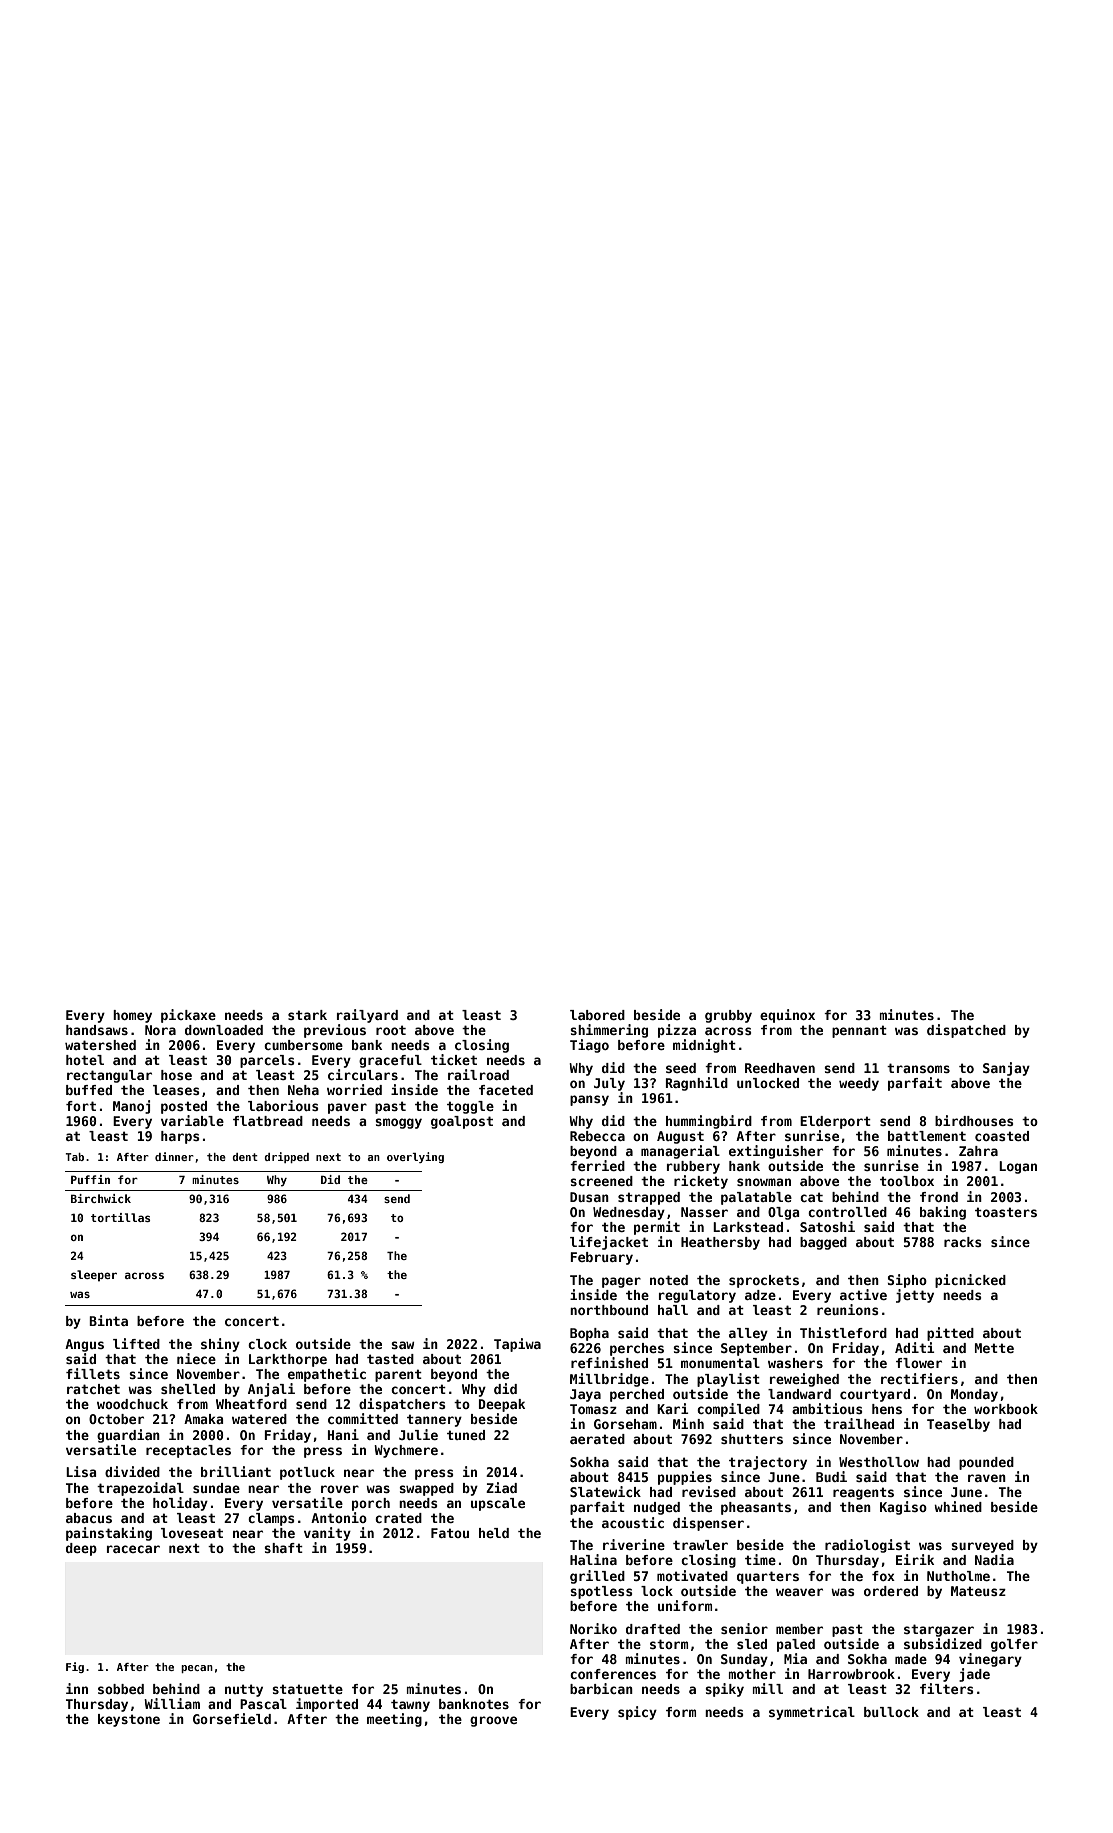  Describe the element at coordinates (517, 1345) in the image. I see `Tapiwa` at that location.
